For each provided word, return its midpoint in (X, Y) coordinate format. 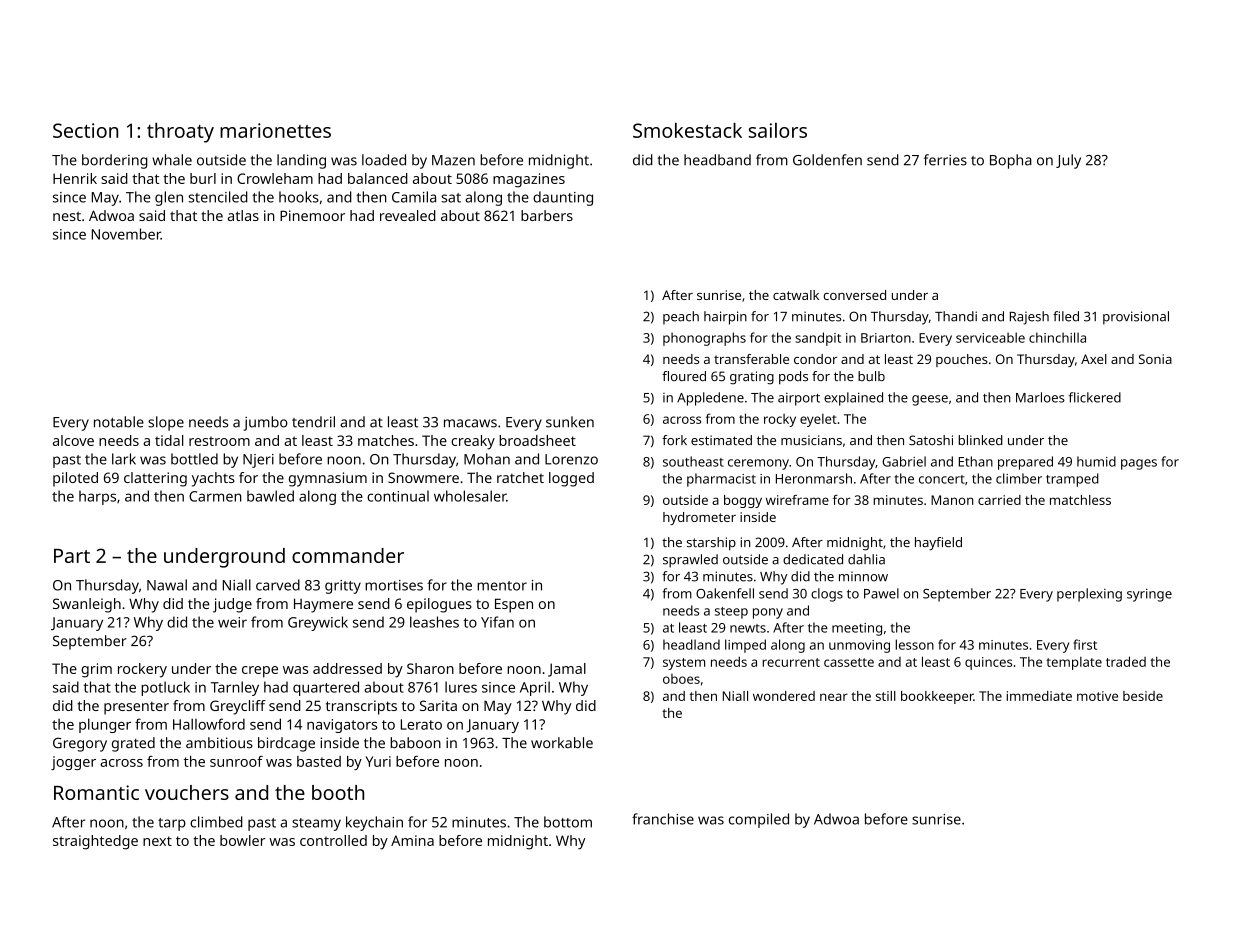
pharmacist (721, 480)
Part (72, 556)
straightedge (95, 842)
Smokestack (687, 130)
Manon (952, 500)
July (1068, 161)
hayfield (938, 544)
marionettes (275, 130)
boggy (743, 501)
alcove (73, 440)
